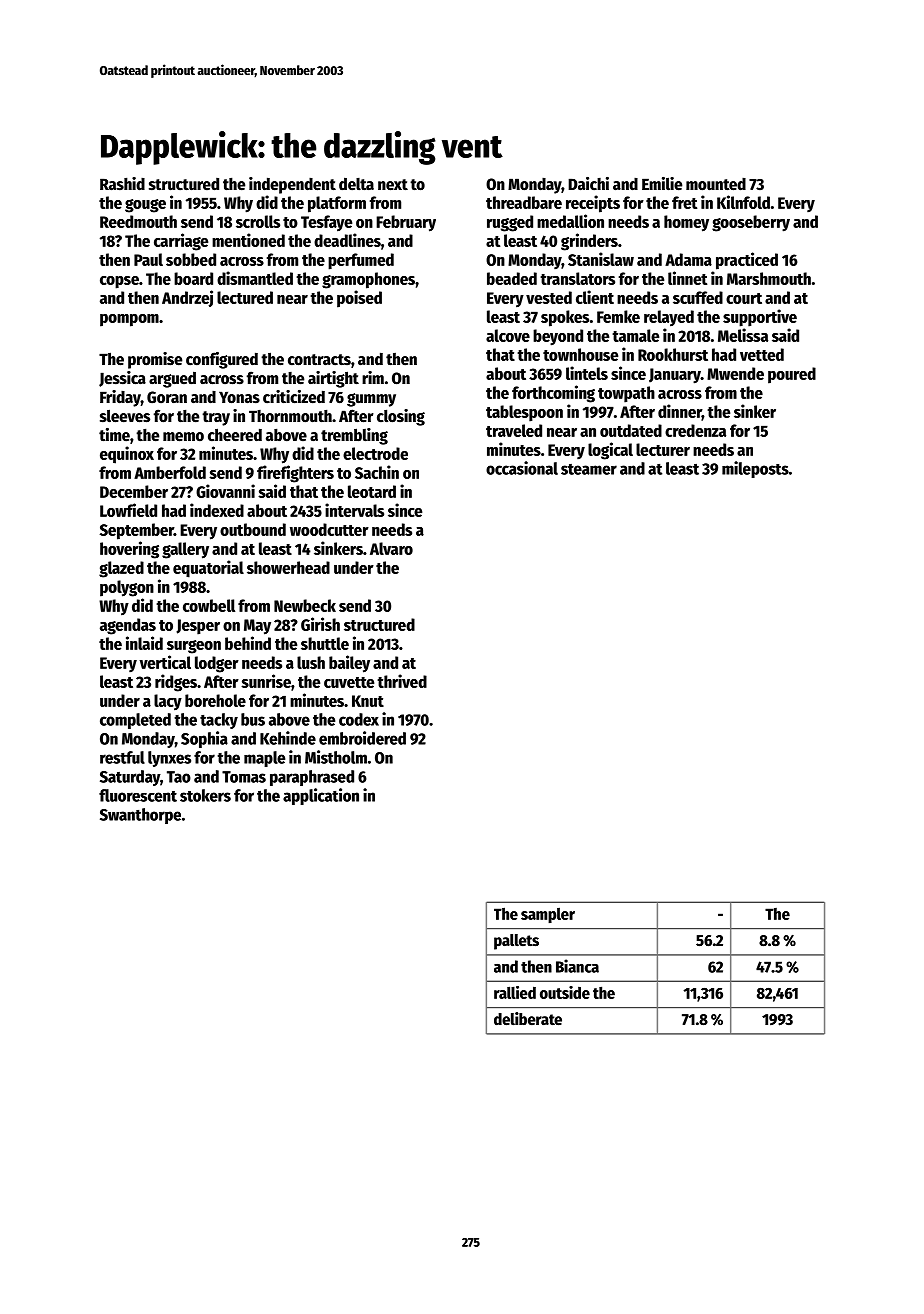  I want to click on Rashid, so click(122, 184).
